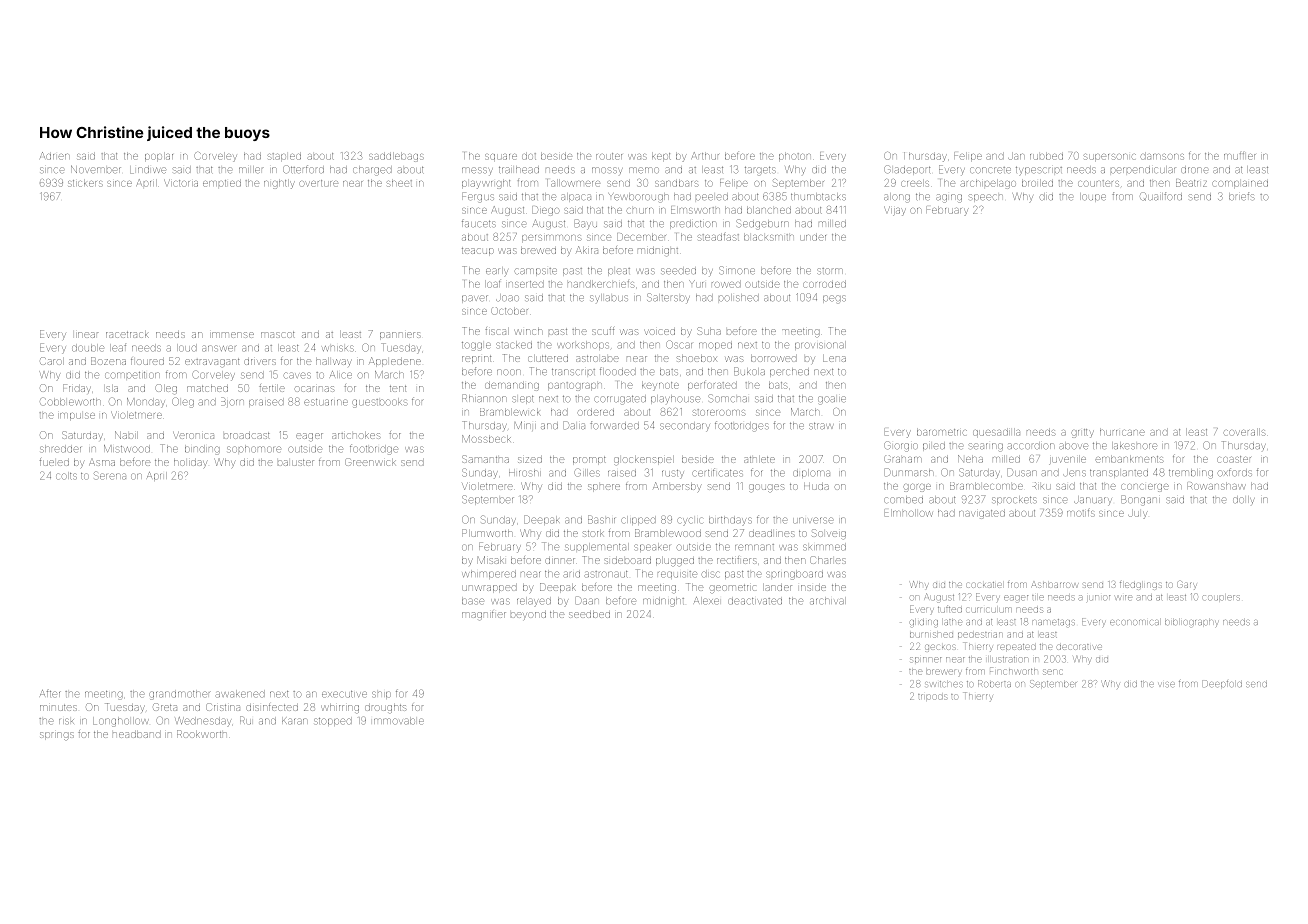 The image size is (1308, 924). What do you see at coordinates (574, 425) in the screenshot?
I see `Dalia` at bounding box center [574, 425].
